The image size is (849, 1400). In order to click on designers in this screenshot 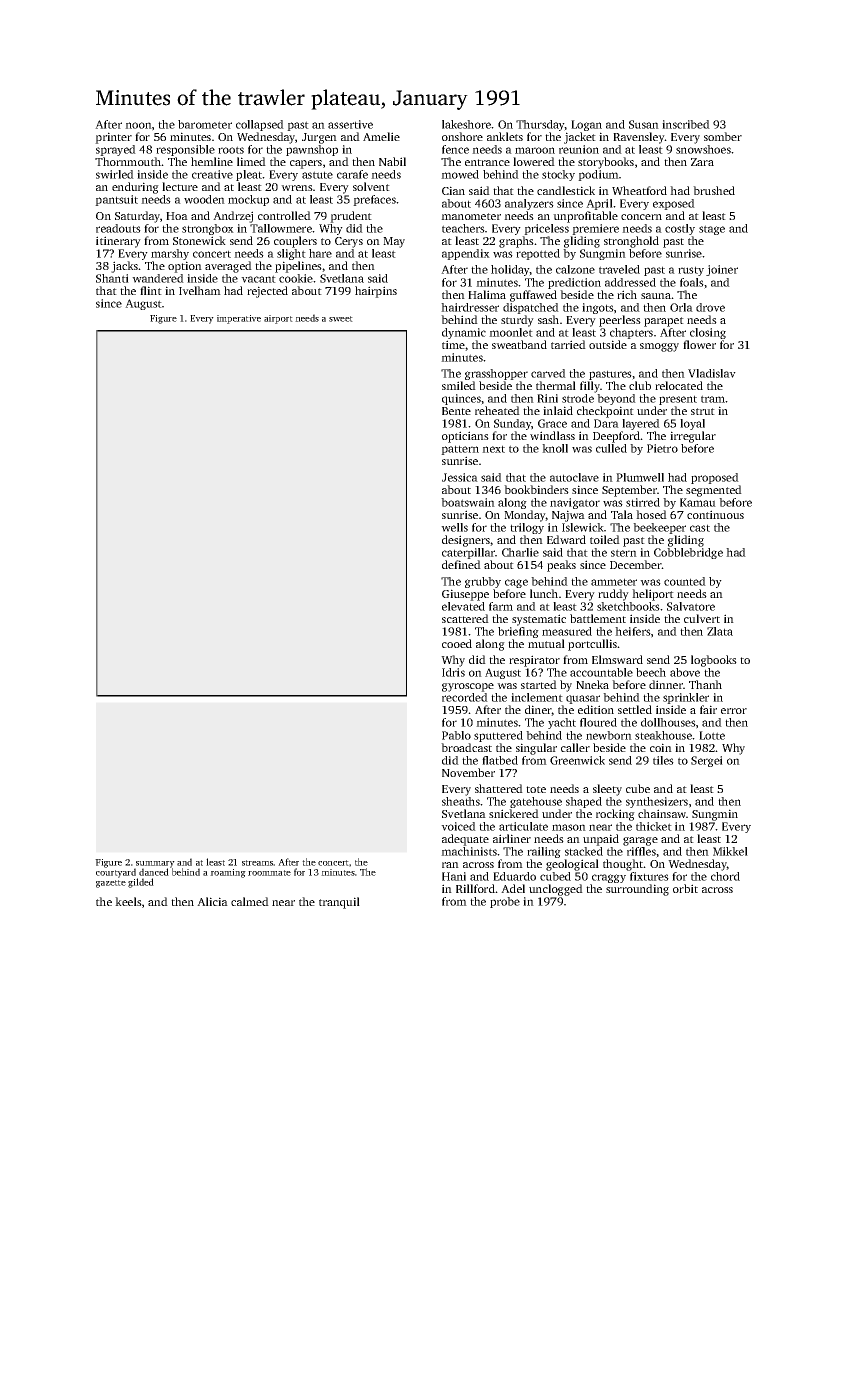, I will do `click(466, 541)`.
